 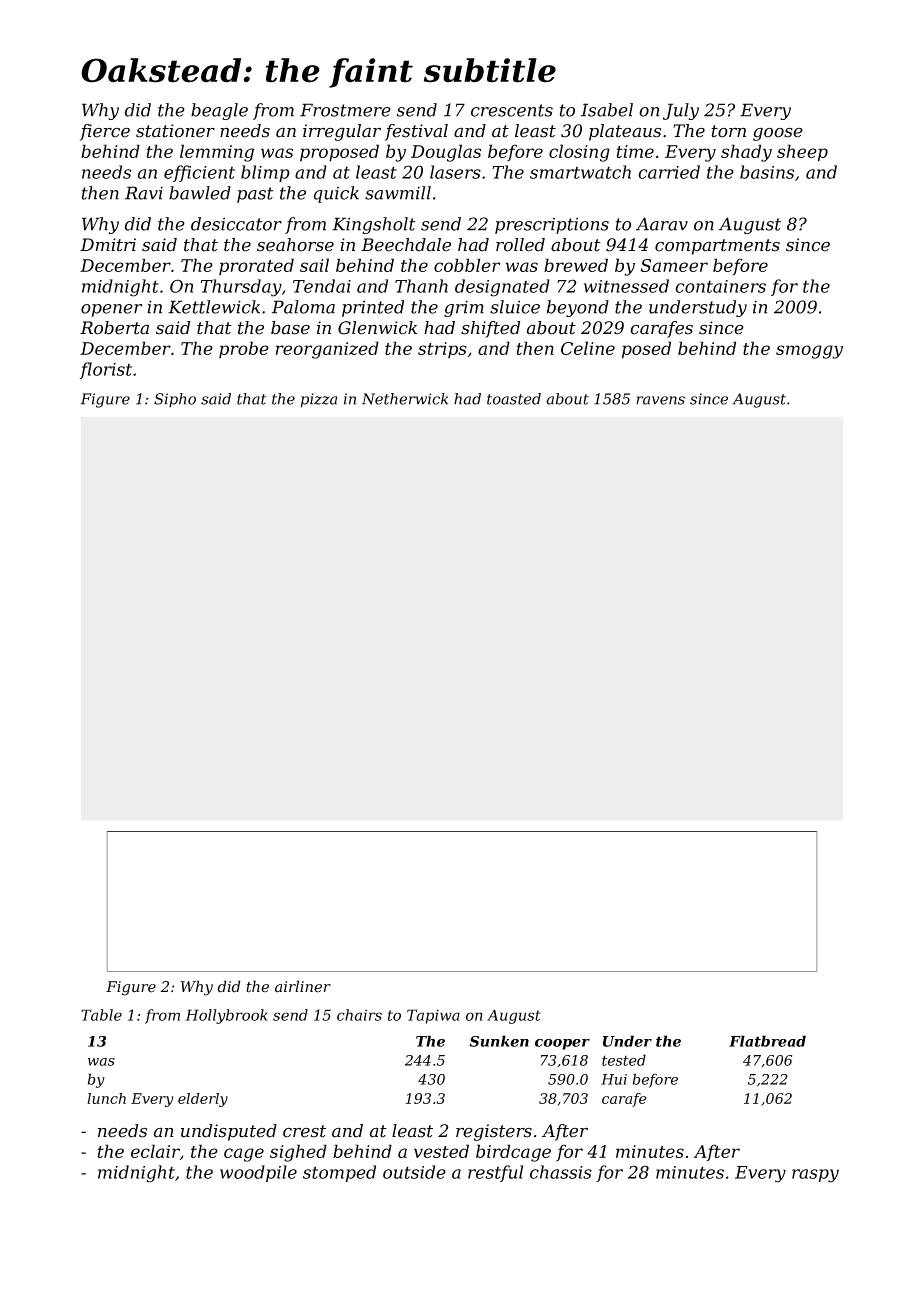 What do you see at coordinates (495, 1173) in the screenshot?
I see `restful` at bounding box center [495, 1173].
